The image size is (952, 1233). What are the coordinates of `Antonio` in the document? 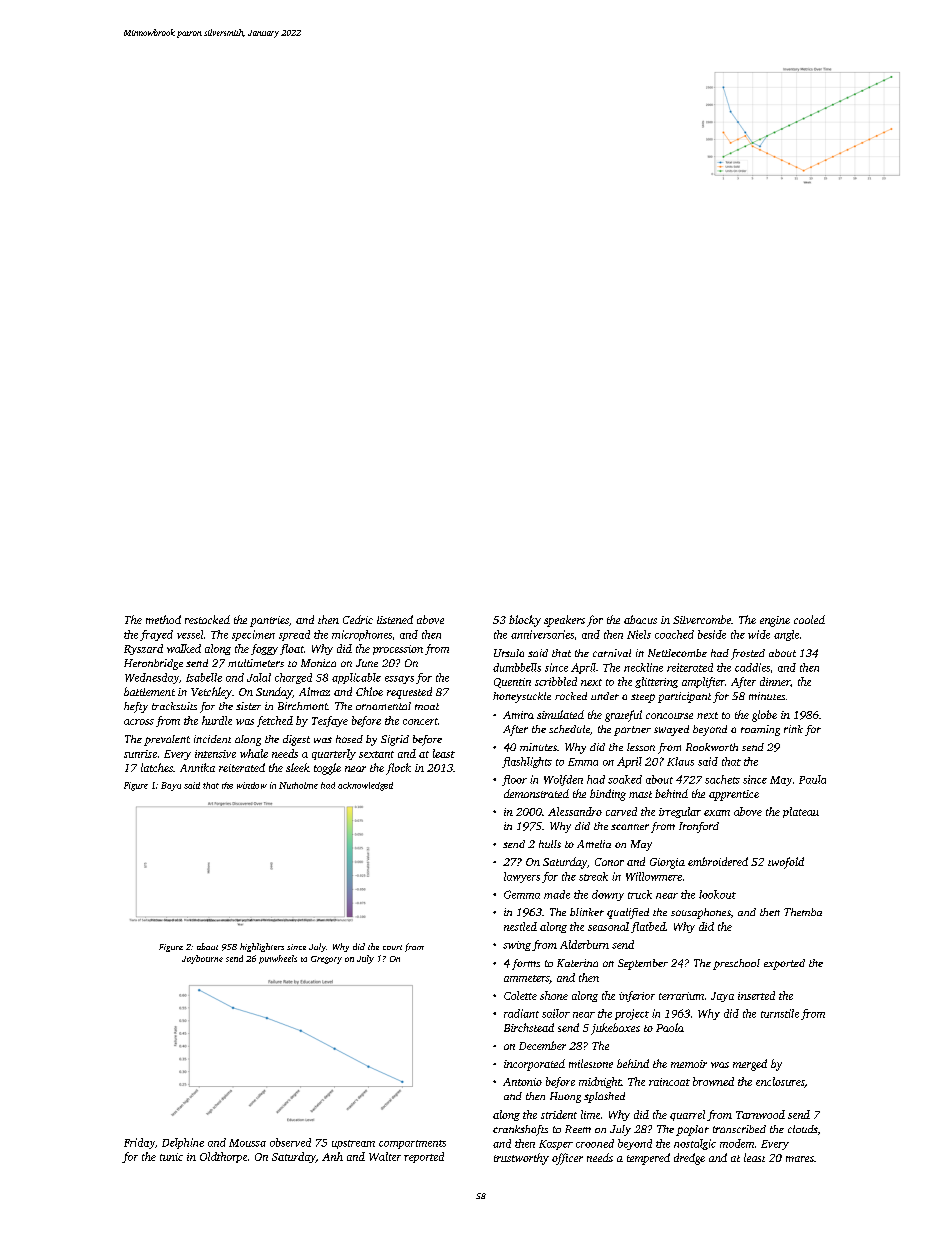 It's located at (522, 1082).
